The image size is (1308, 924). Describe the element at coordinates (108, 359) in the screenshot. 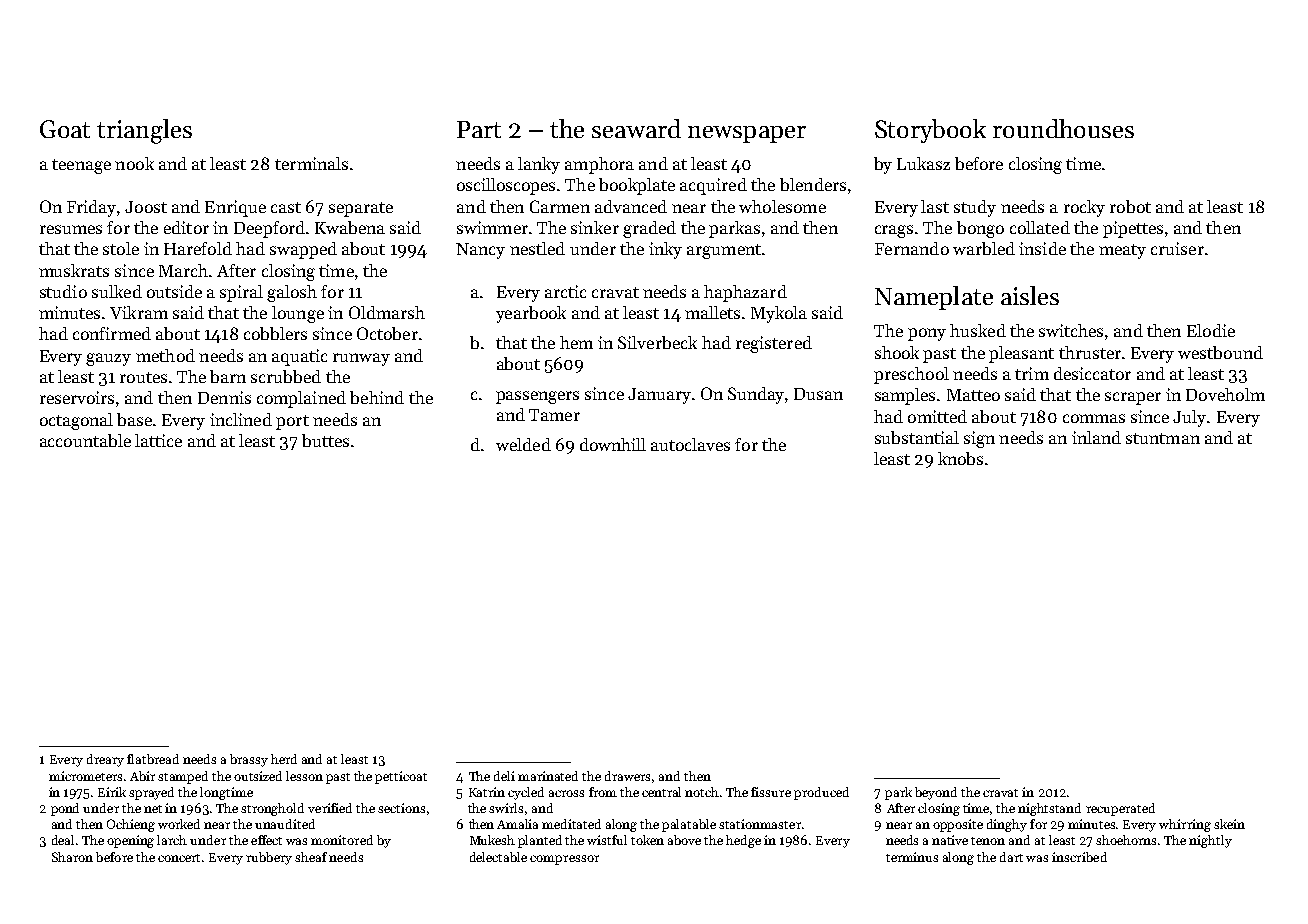

I see `gauzy` at that location.
